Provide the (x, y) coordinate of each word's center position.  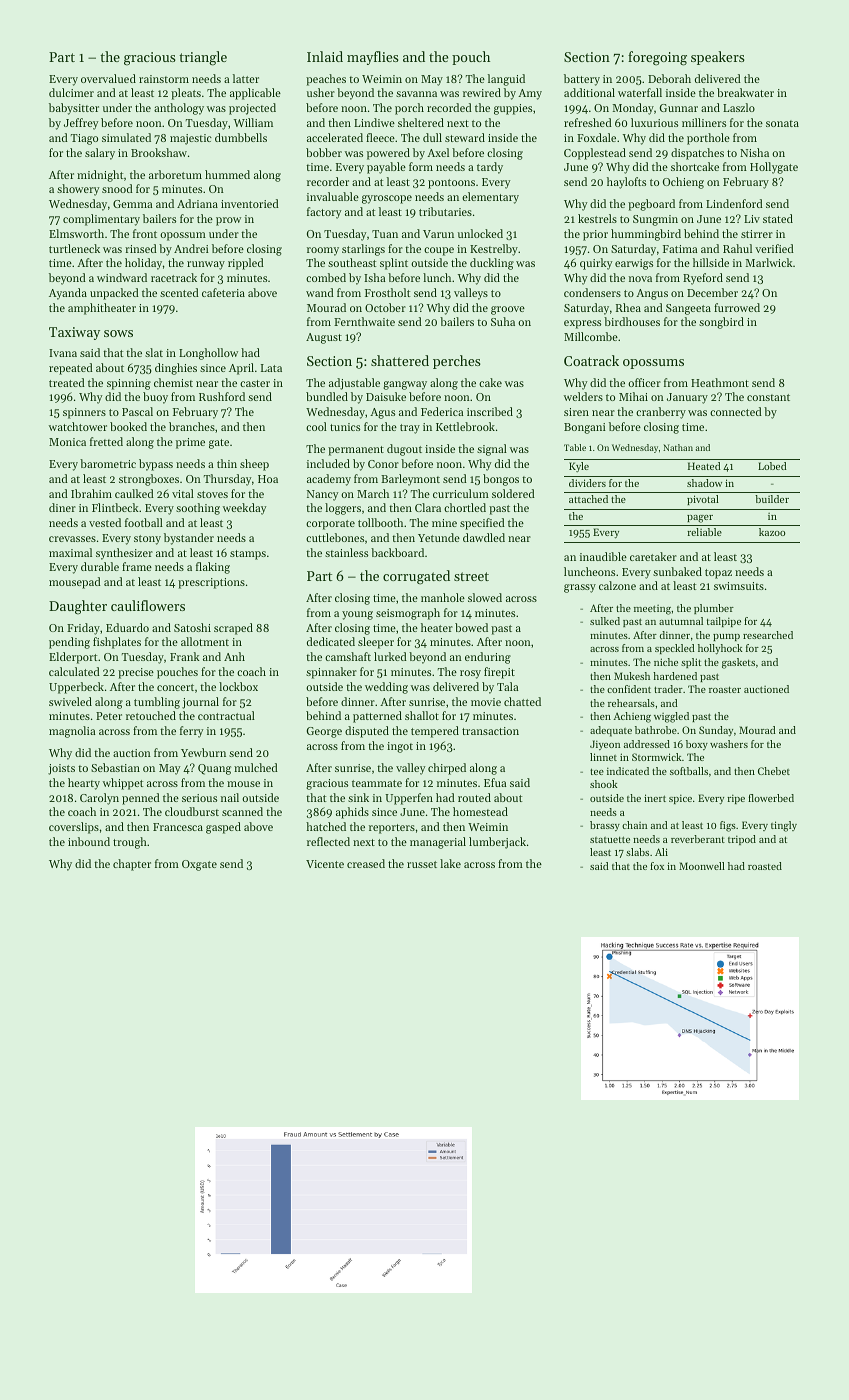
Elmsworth (76, 233)
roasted (765, 866)
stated (778, 218)
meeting (653, 610)
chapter (132, 865)
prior (595, 235)
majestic (191, 139)
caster (255, 383)
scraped (233, 629)
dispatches (697, 154)
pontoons (451, 184)
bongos (501, 480)
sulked (605, 621)
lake (450, 863)
